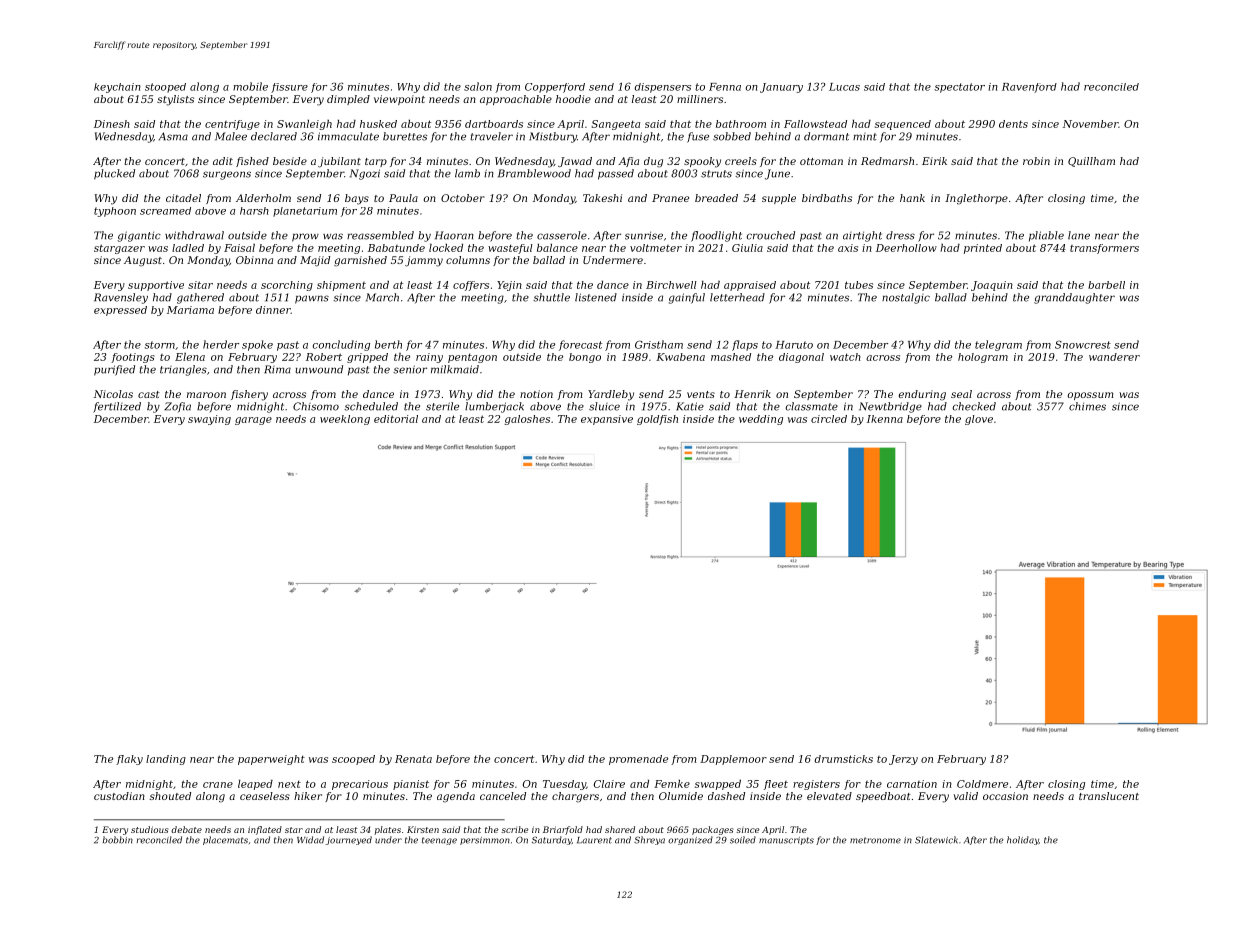 This page has height=952, width=1233. I want to click on Malee, so click(231, 136).
